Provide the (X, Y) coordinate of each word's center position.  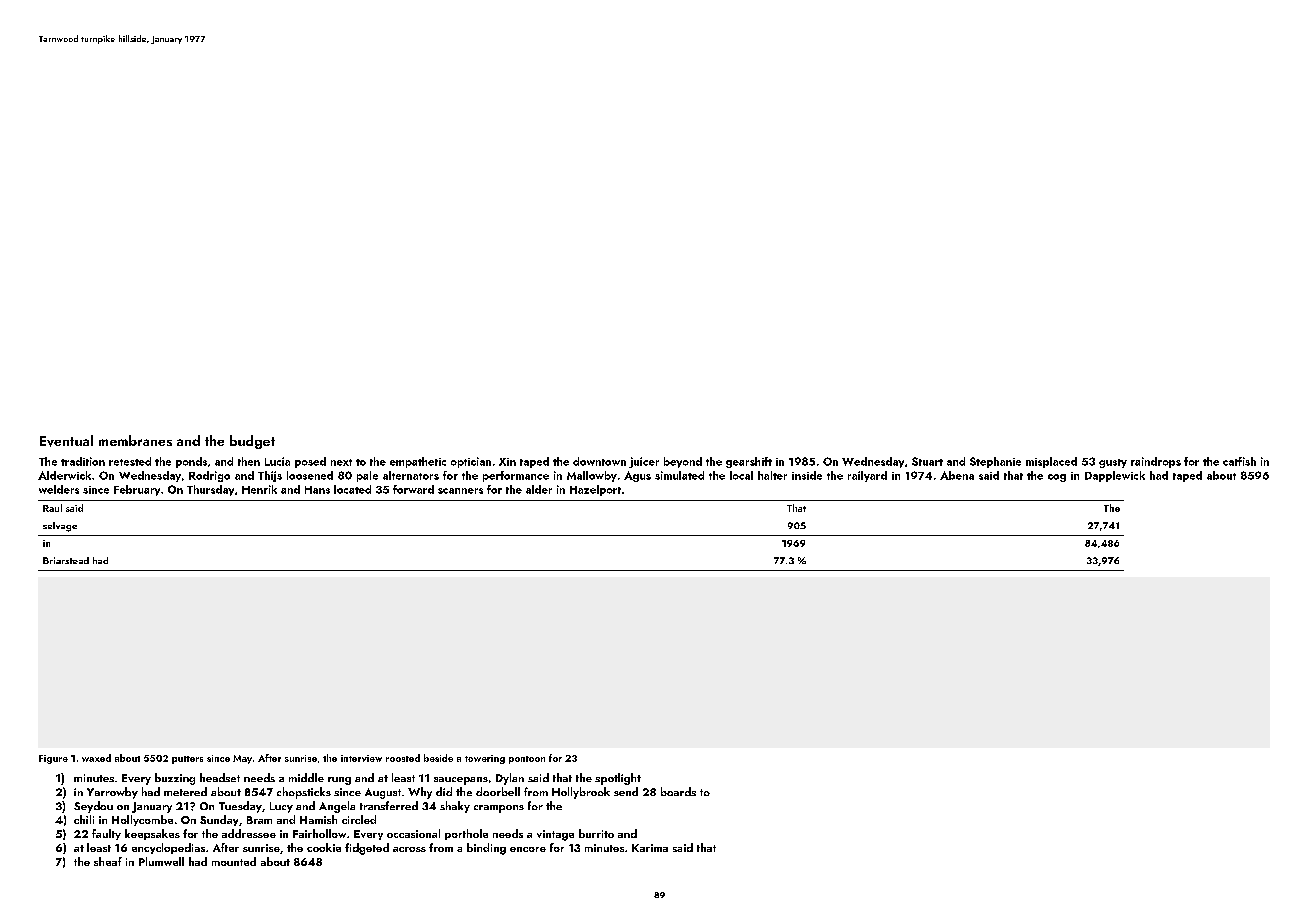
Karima (650, 848)
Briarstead (66, 560)
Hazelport (595, 490)
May (242, 759)
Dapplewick (1115, 476)
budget (252, 442)
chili (84, 819)
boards (678, 791)
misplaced (1051, 462)
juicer (644, 462)
